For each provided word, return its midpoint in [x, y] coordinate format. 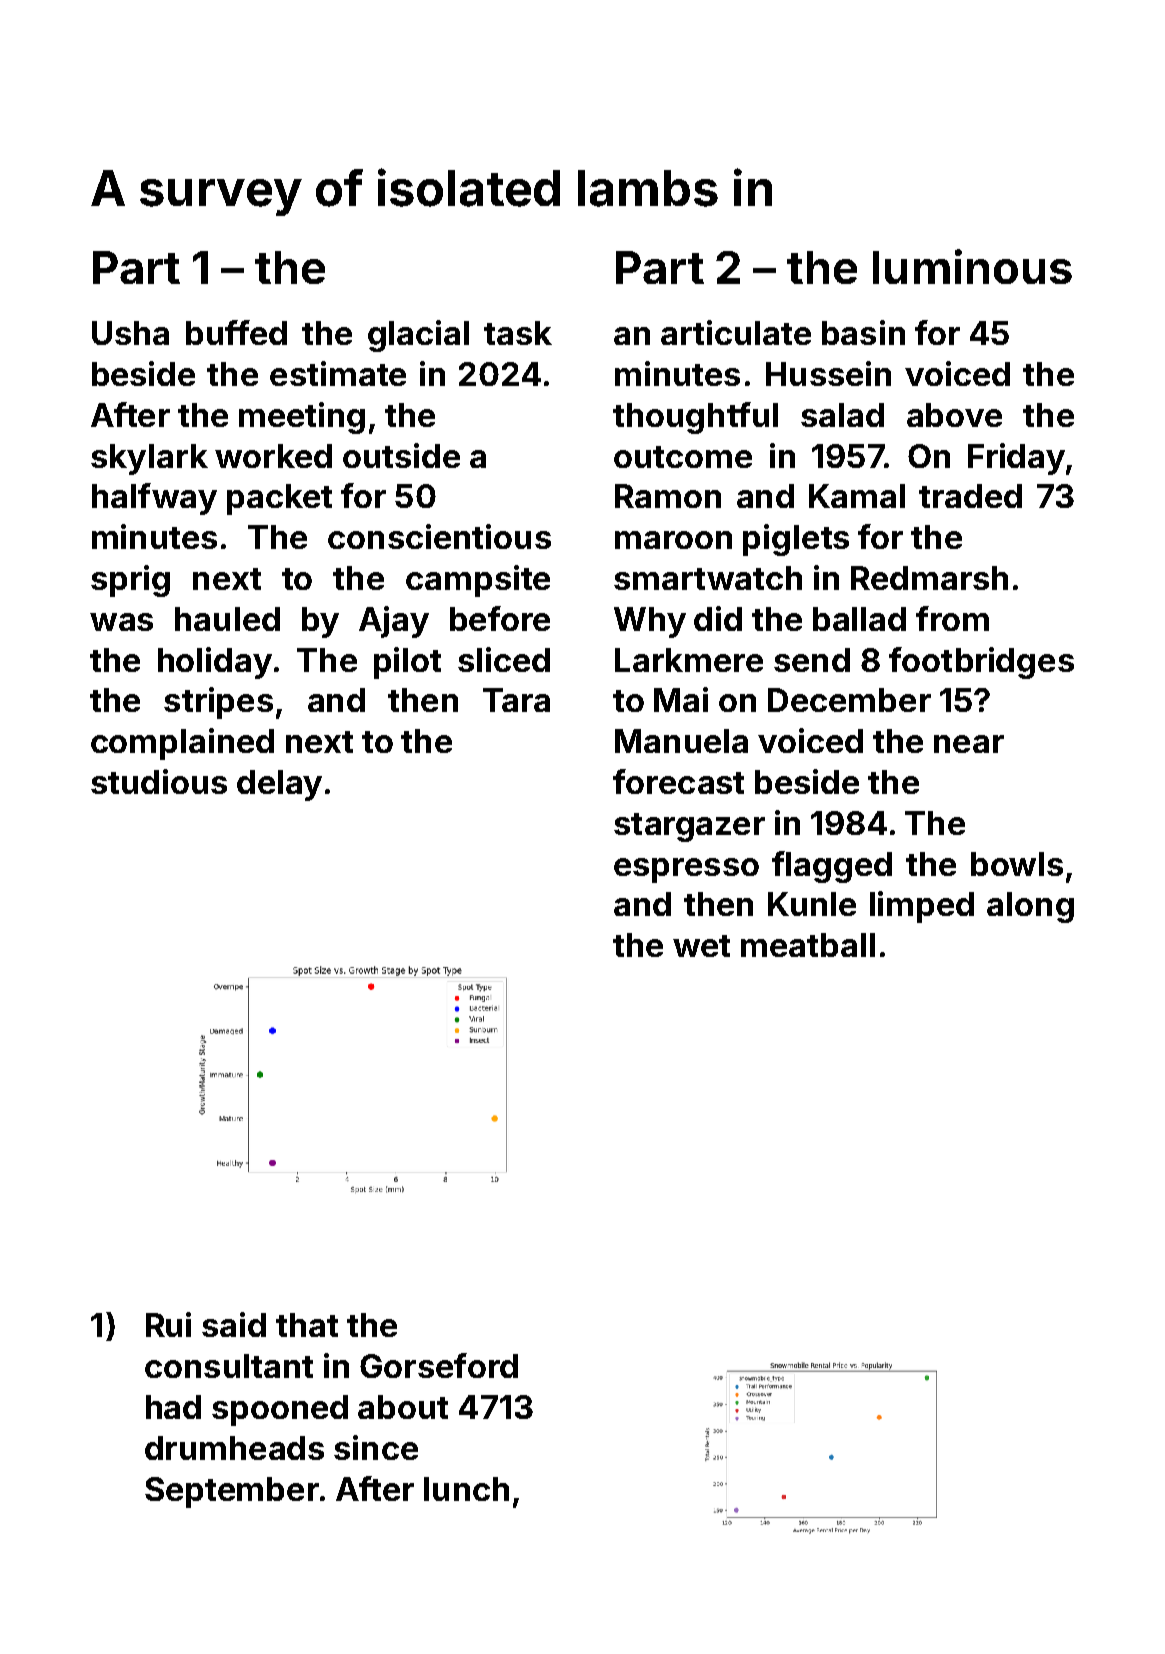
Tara [516, 700]
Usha [130, 333]
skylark [149, 459]
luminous [972, 266]
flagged [832, 867]
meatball [808, 945]
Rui [168, 1324]
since [376, 1447]
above [954, 415]
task [518, 333]
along [1030, 907]
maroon [673, 540]
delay [279, 785]
